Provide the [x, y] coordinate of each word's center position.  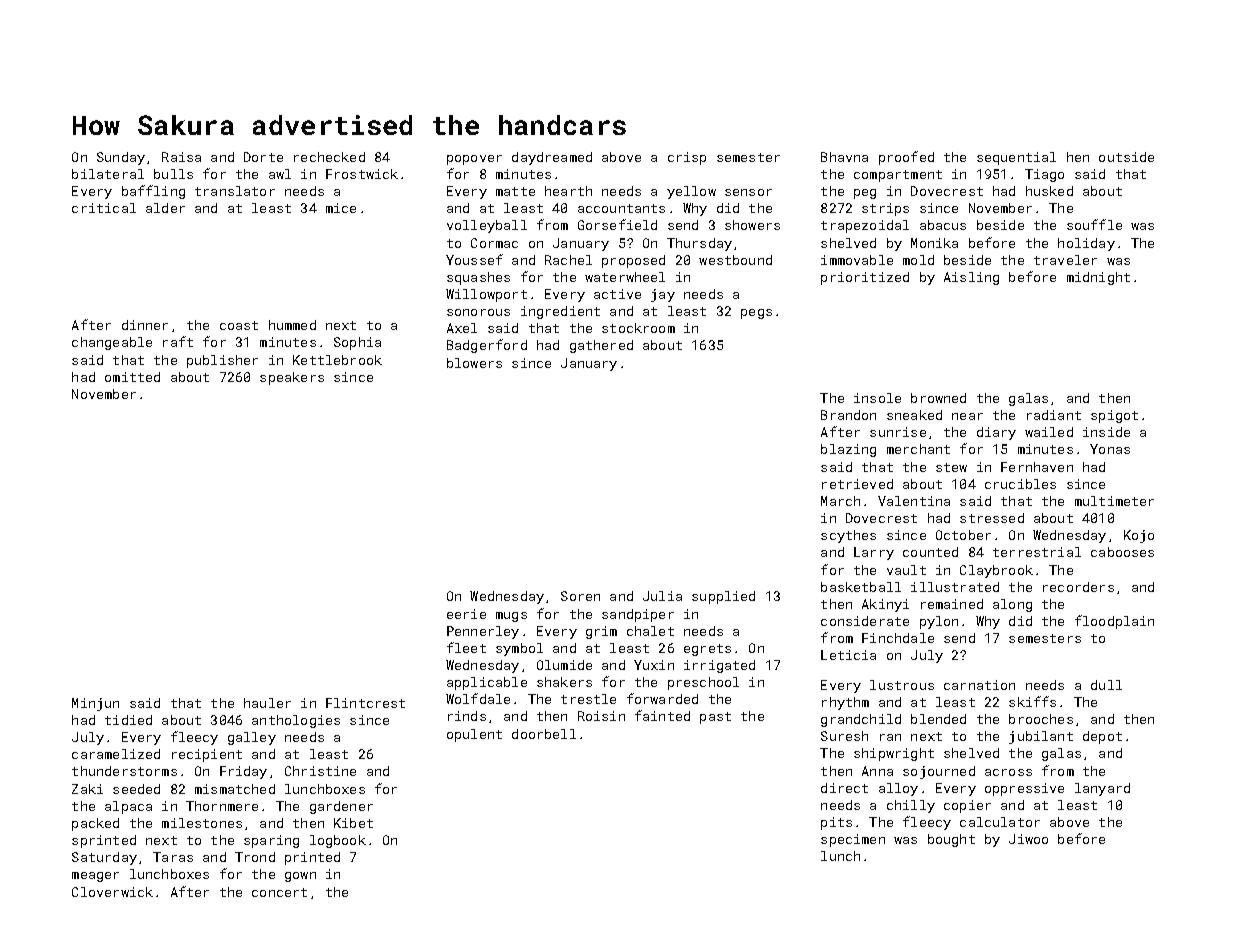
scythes [848, 536]
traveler [1065, 260]
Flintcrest [365, 703]
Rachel [568, 260]
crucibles [1020, 484]
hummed [292, 325]
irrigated [719, 666]
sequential [1016, 158]
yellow [691, 192]
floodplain [1114, 622]
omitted [132, 377]
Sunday [121, 158]
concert [279, 892]
